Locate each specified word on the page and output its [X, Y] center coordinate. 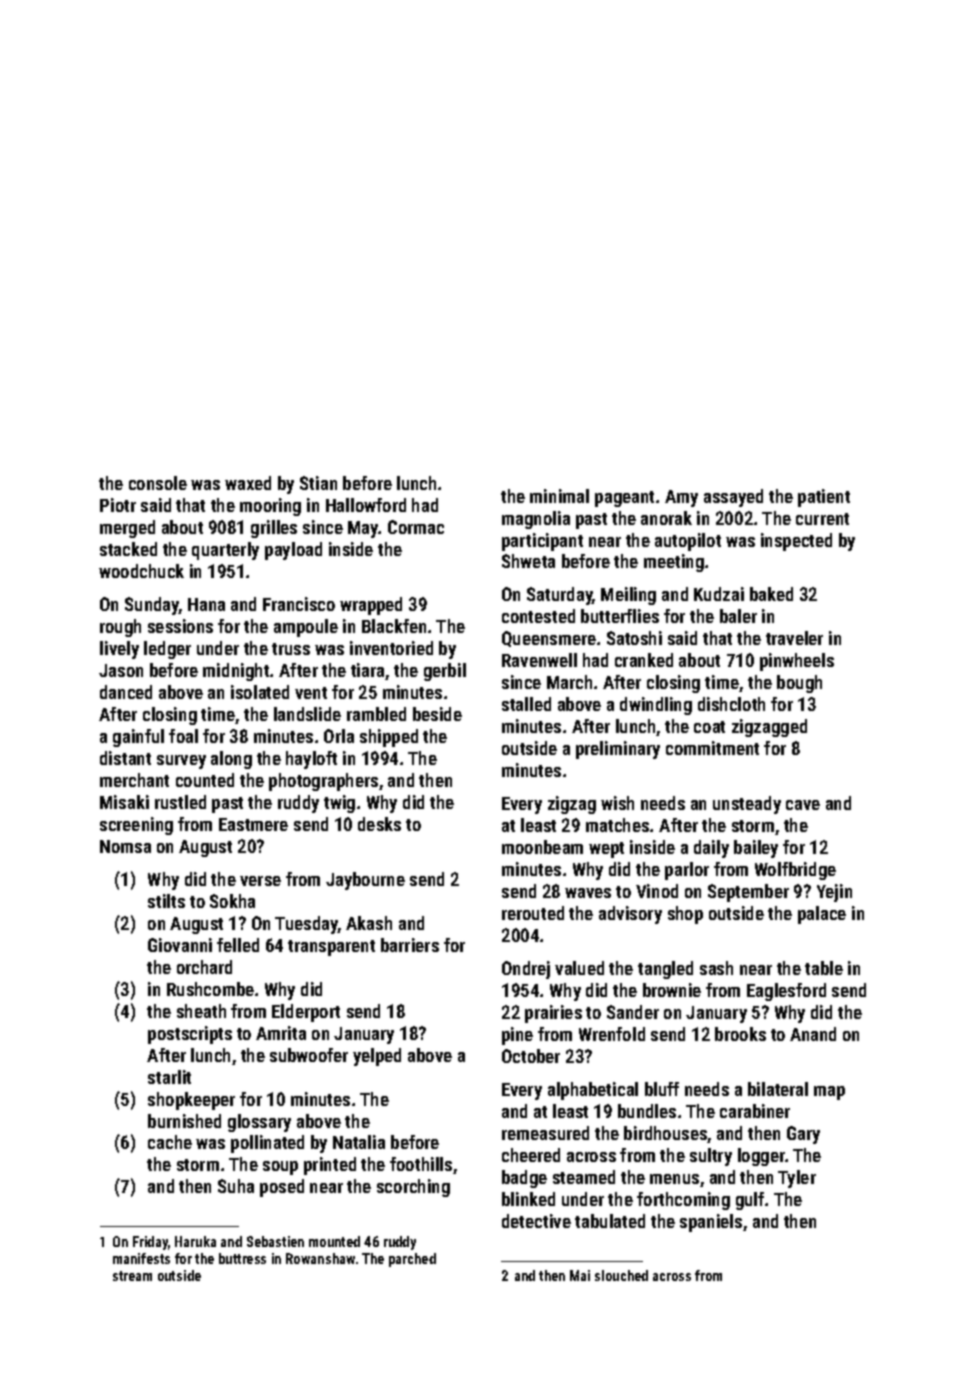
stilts [166, 901]
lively [119, 650]
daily [711, 849]
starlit [169, 1077]
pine [517, 1036]
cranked [644, 660]
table [824, 968]
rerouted [533, 913]
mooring [270, 507]
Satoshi [634, 638]
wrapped [371, 606]
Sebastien [275, 1241]
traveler [794, 638]
